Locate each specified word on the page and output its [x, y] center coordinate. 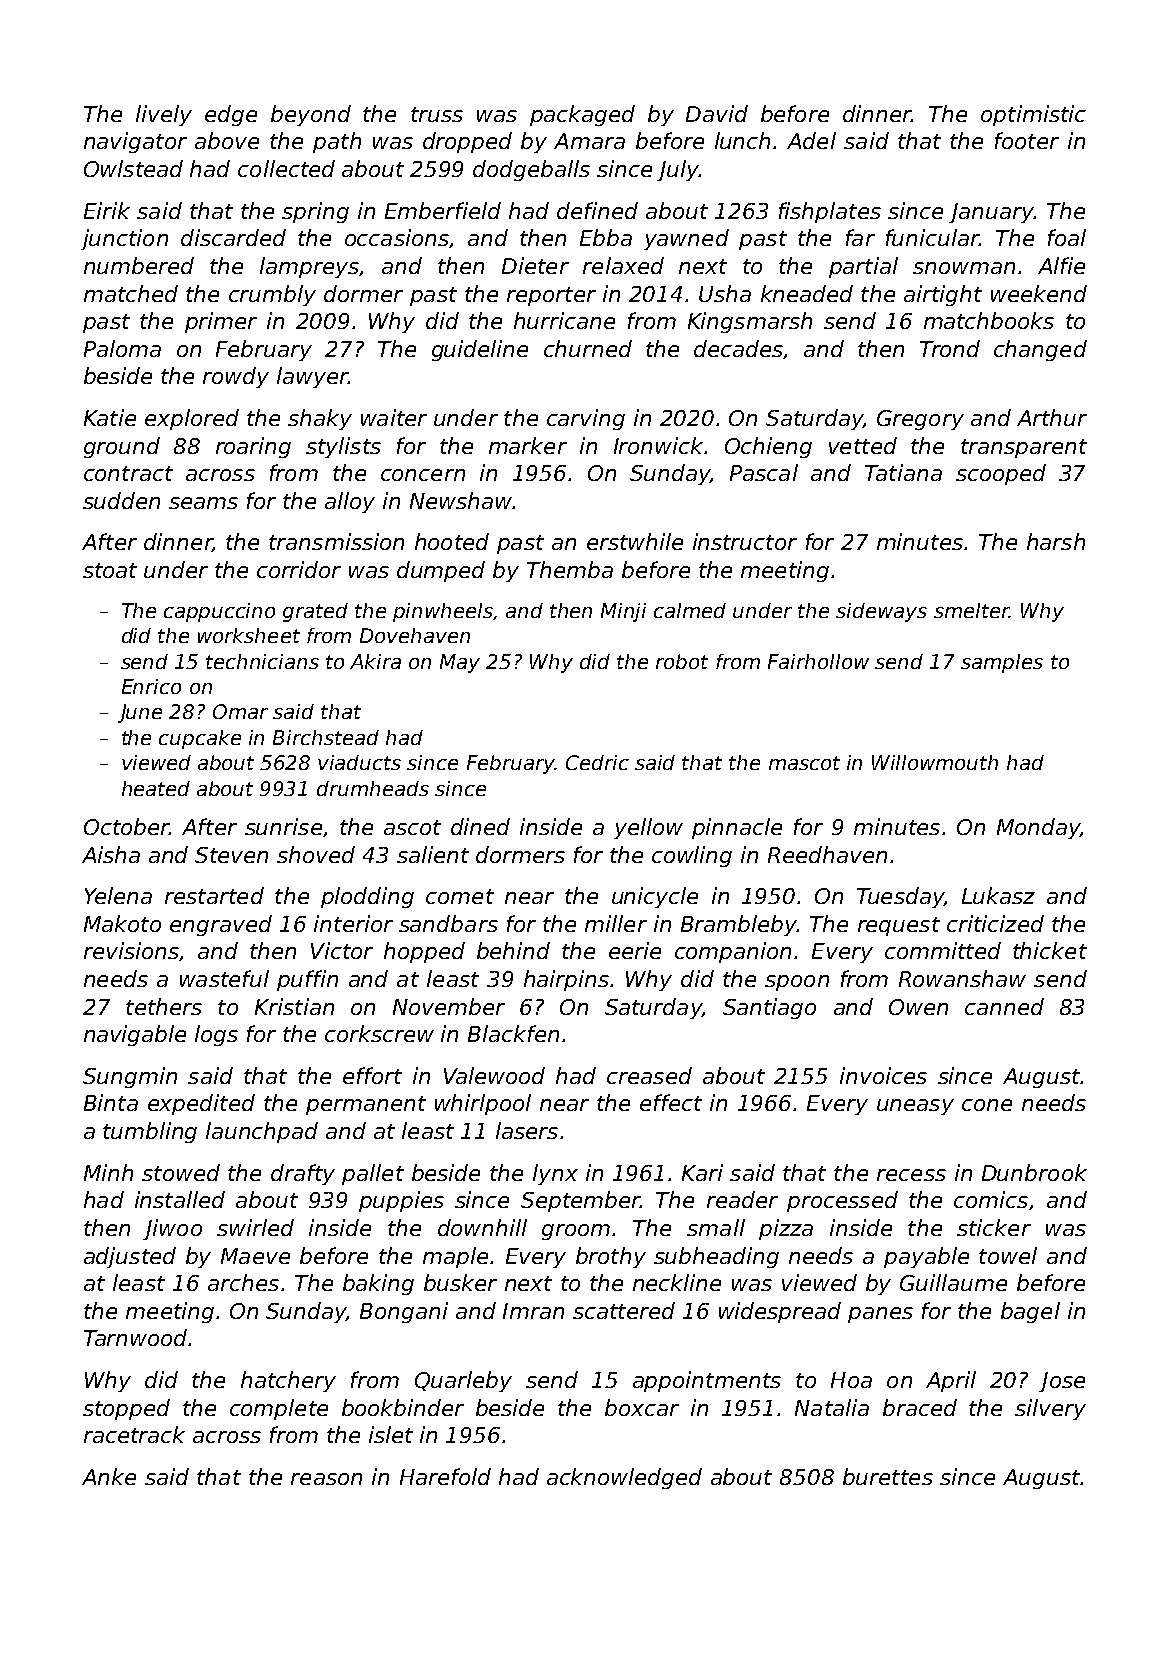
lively [164, 115]
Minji [623, 612]
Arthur [1052, 417]
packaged [582, 115]
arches [243, 1282]
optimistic [1033, 115]
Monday [1038, 828]
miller [616, 923]
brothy [611, 1257]
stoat [110, 570]
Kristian [294, 1006]
